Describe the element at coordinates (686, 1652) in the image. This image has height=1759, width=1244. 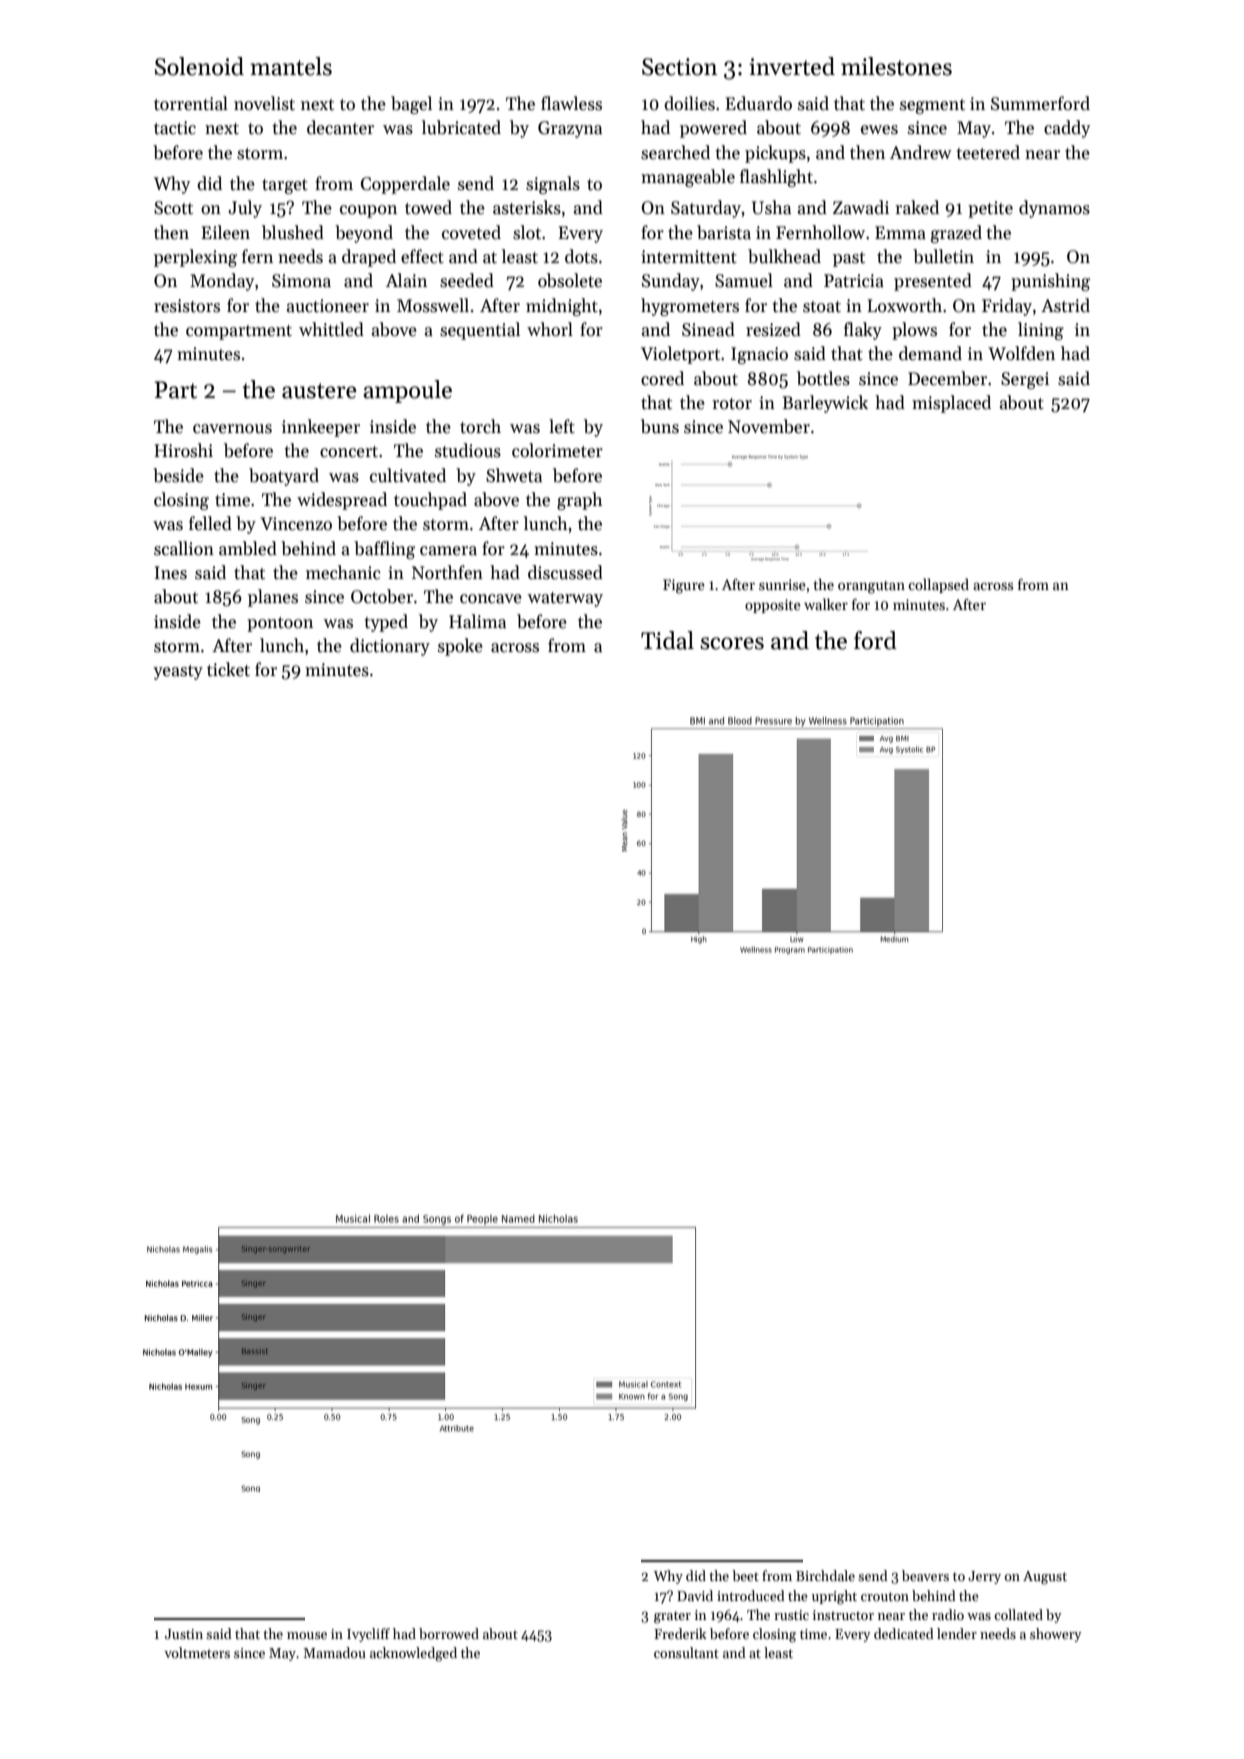
I see `consultant` at that location.
